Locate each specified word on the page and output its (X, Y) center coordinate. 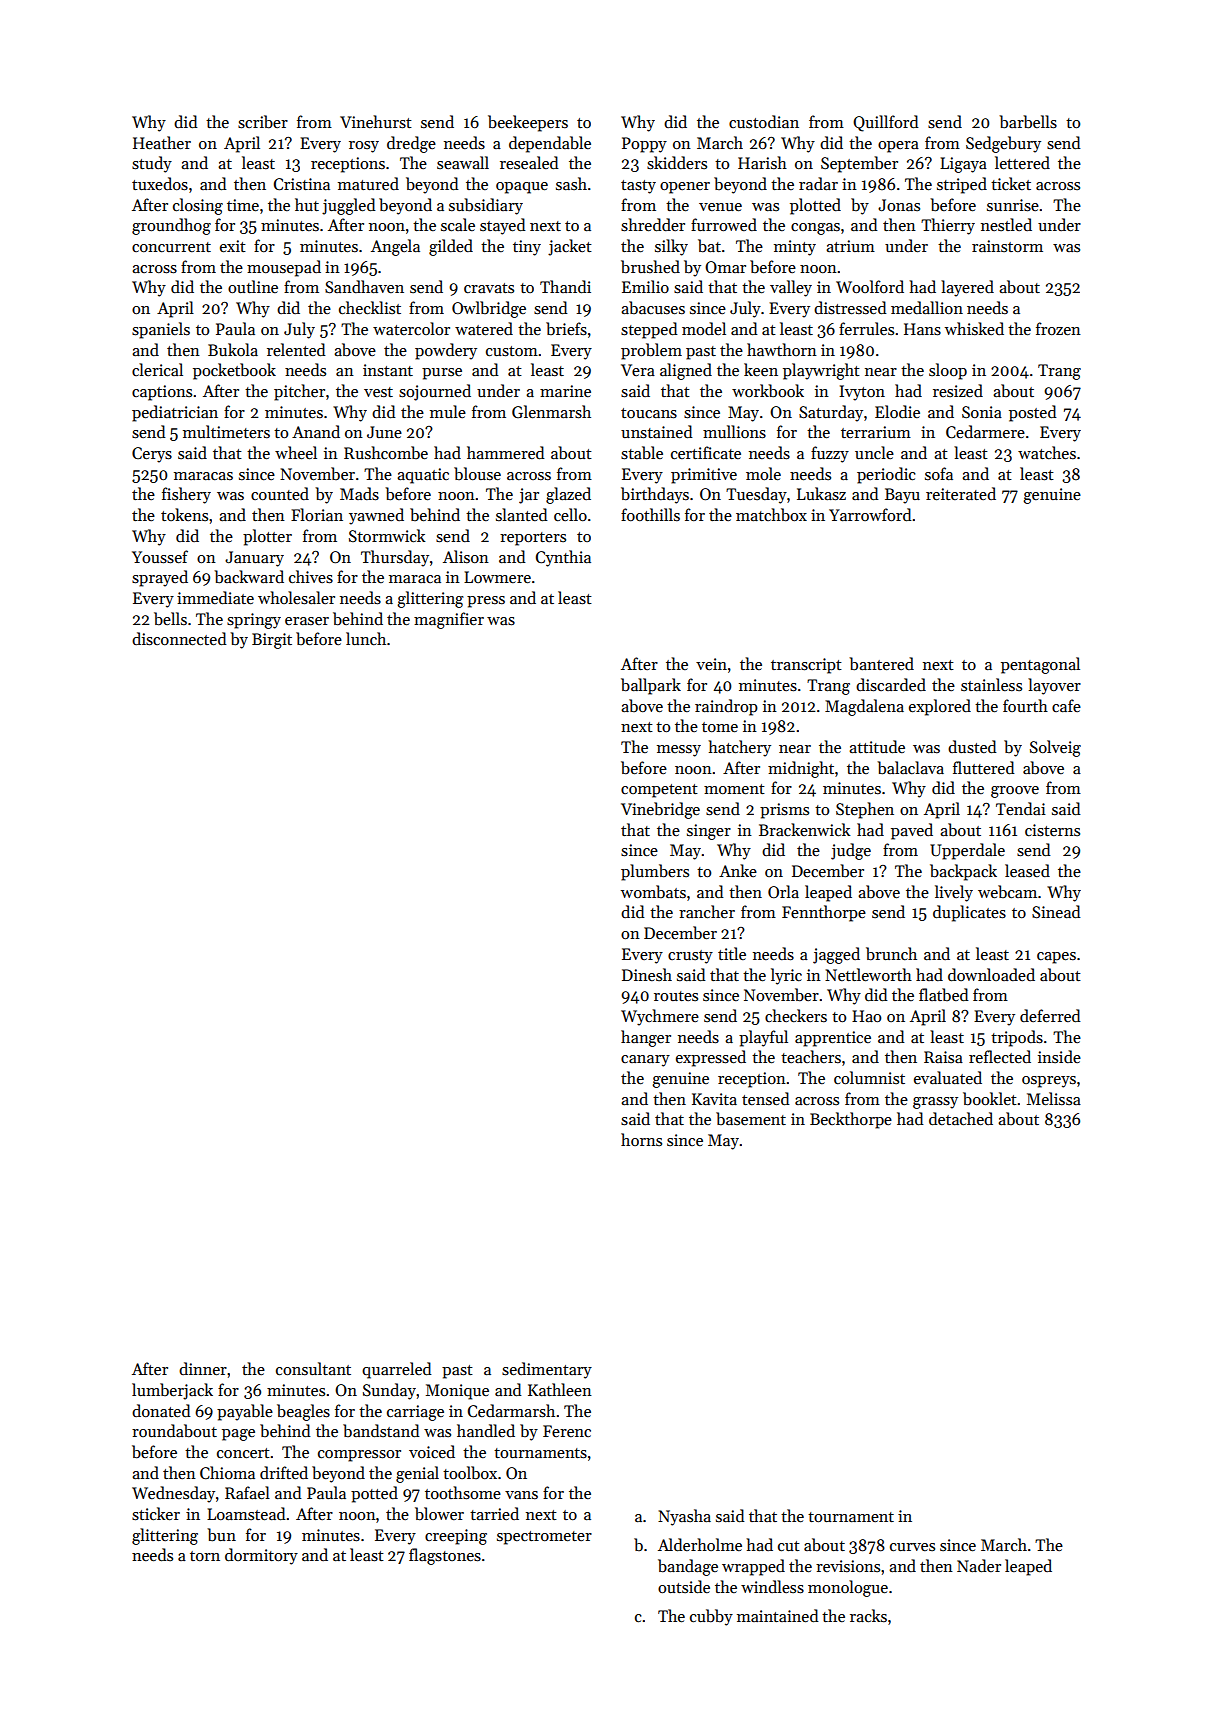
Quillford (886, 123)
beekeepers (528, 123)
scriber (263, 122)
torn (205, 1556)
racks (868, 1615)
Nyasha (684, 1517)
